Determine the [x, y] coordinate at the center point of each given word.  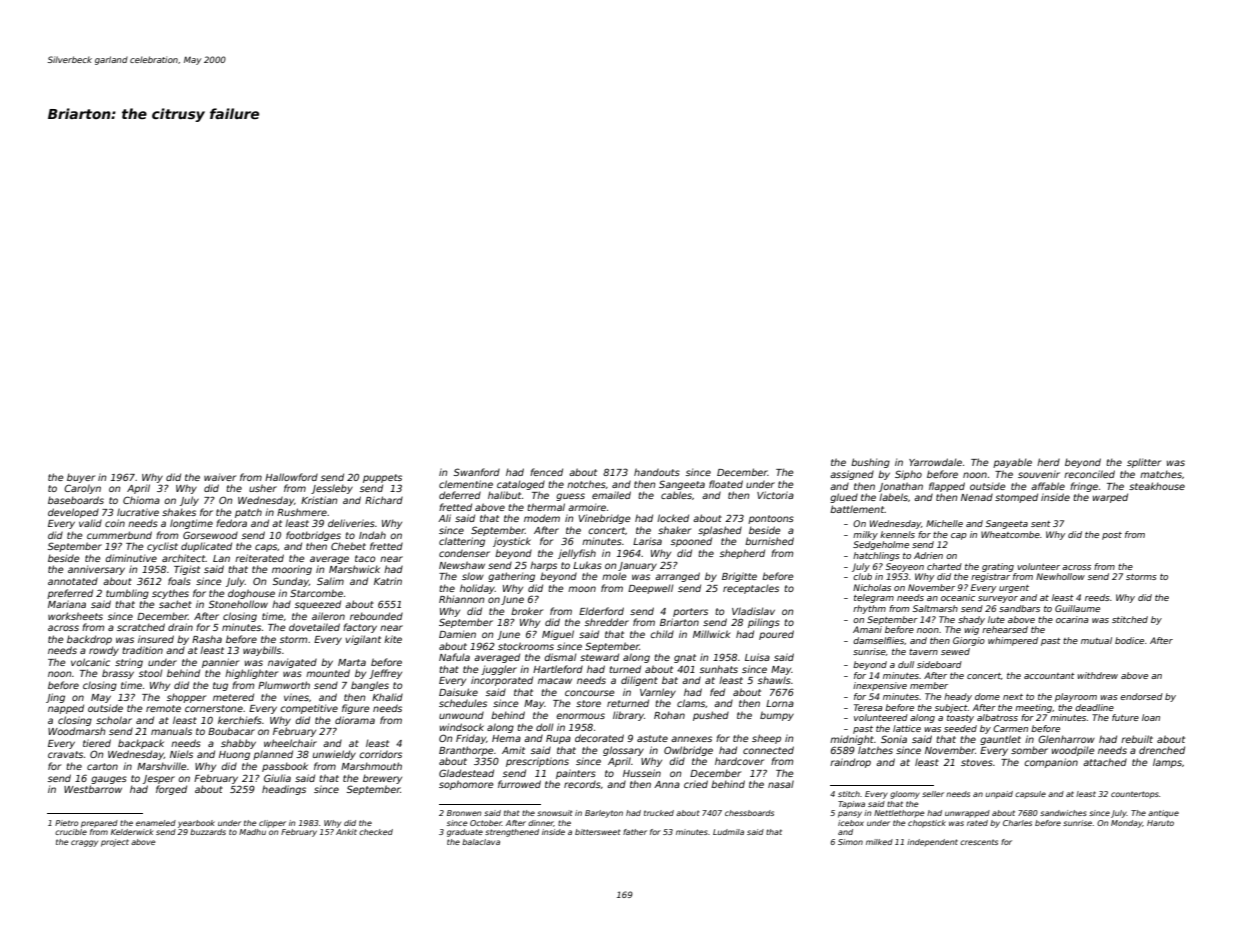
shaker [674, 530]
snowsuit [555, 813]
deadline [1094, 707]
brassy [118, 674]
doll [544, 727]
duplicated [206, 547]
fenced [546, 472]
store [588, 703]
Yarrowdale [935, 462]
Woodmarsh [76, 731]
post [1112, 536]
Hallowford [291, 477]
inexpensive [880, 686]
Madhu [252, 832]
